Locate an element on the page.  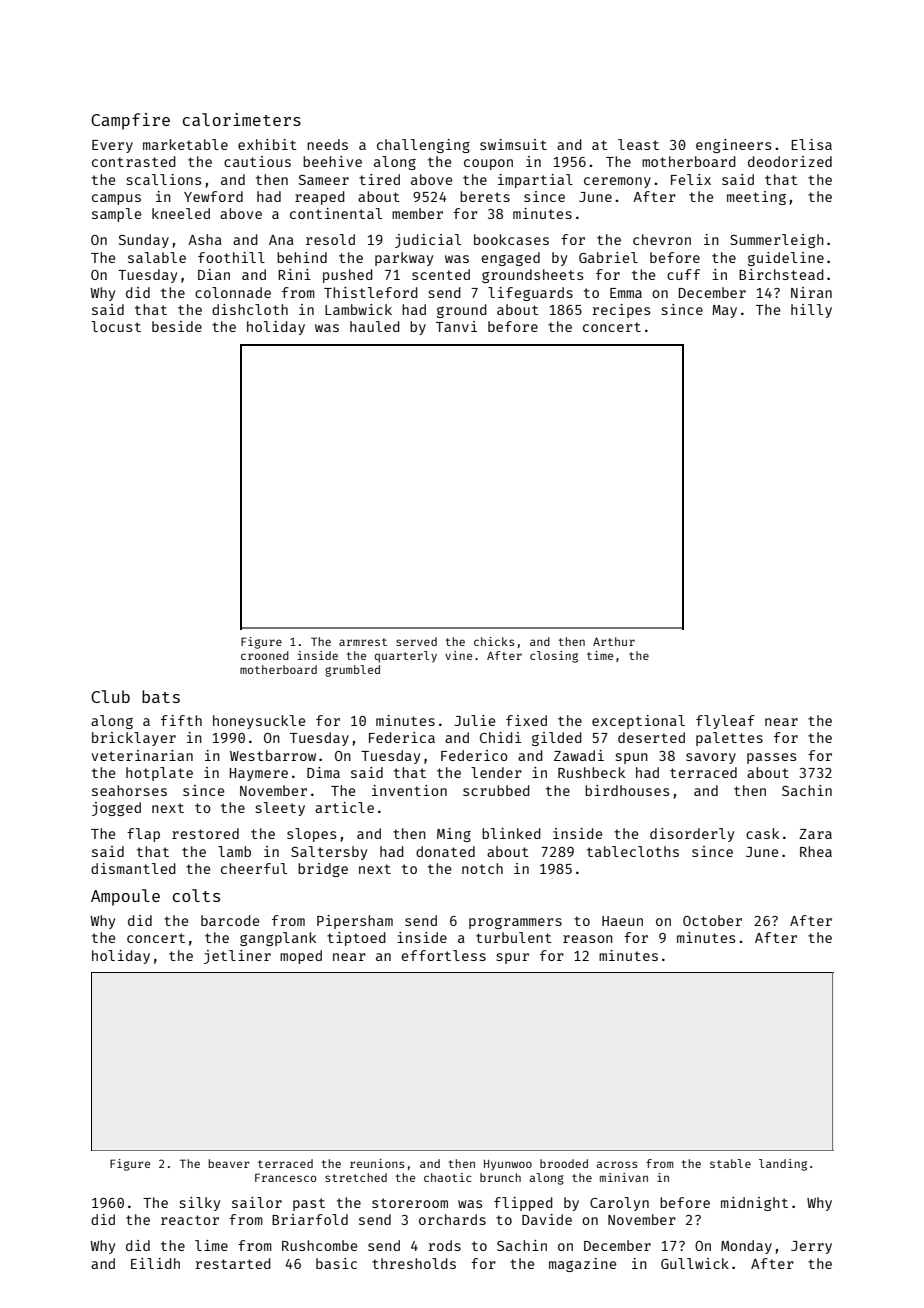
brunch is located at coordinates (500, 1177).
